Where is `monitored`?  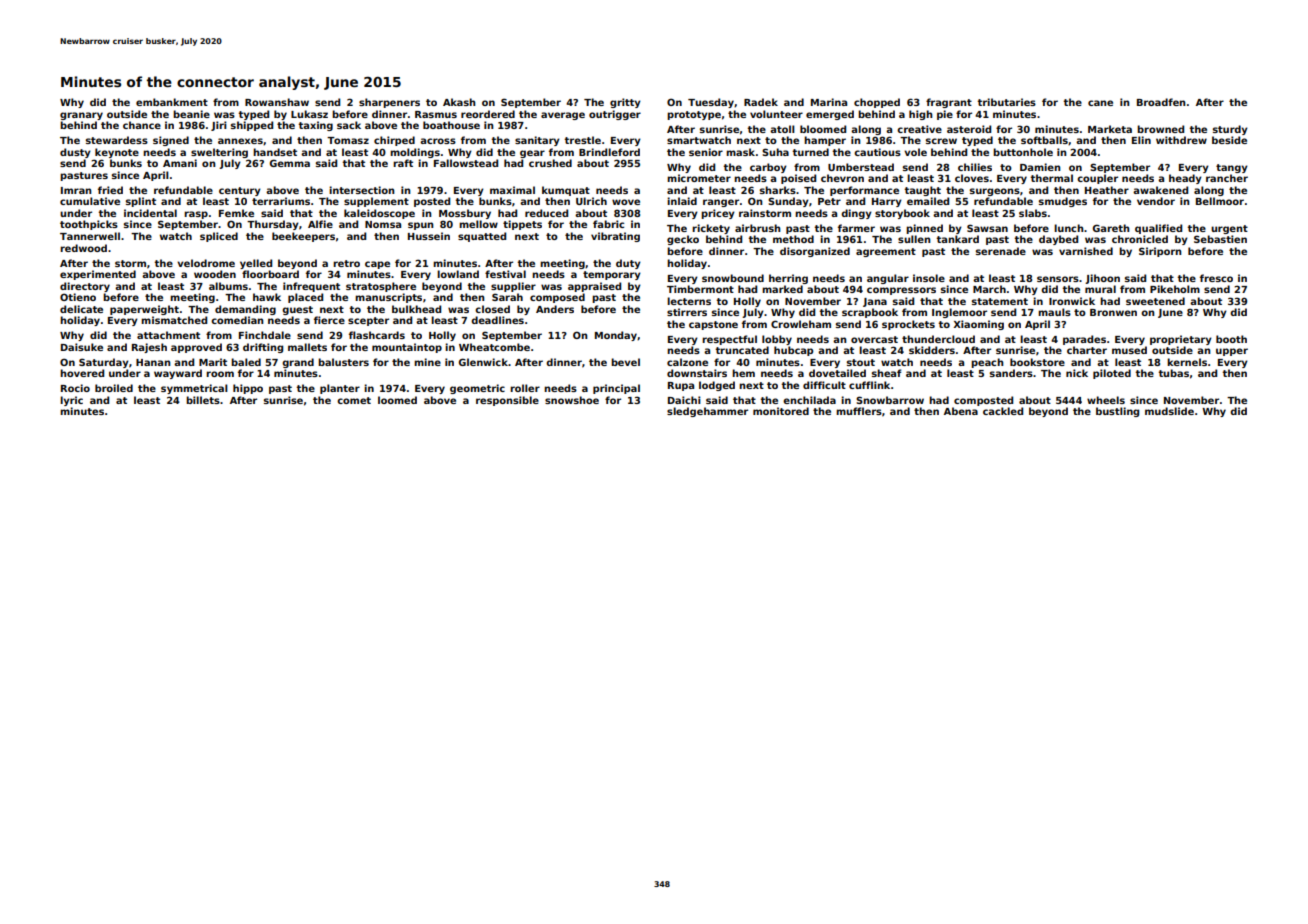
monitored is located at coordinates (781, 411).
